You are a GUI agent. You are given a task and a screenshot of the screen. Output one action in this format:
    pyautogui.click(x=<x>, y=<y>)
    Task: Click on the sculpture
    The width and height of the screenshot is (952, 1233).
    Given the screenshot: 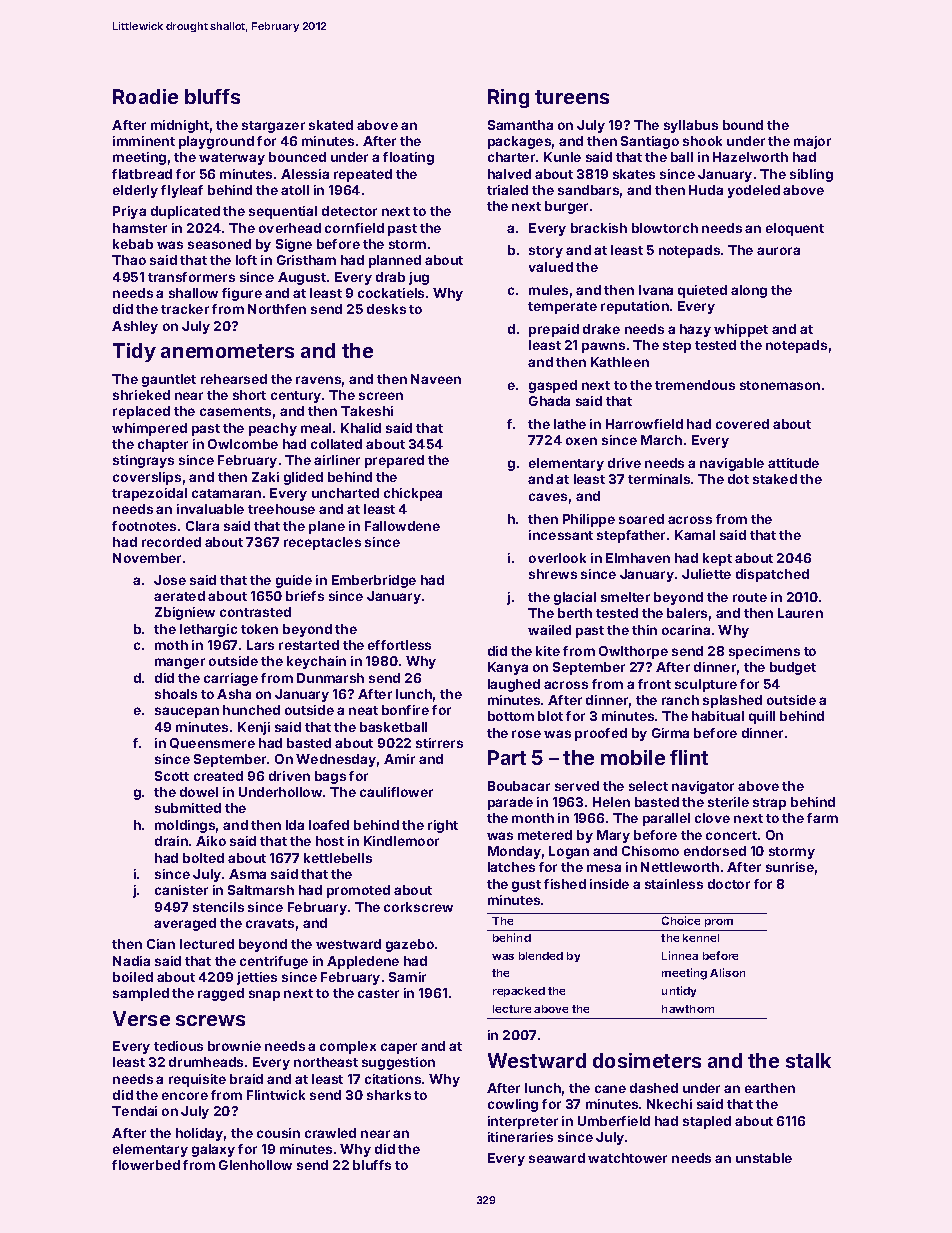 What is the action you would take?
    pyautogui.click(x=706, y=685)
